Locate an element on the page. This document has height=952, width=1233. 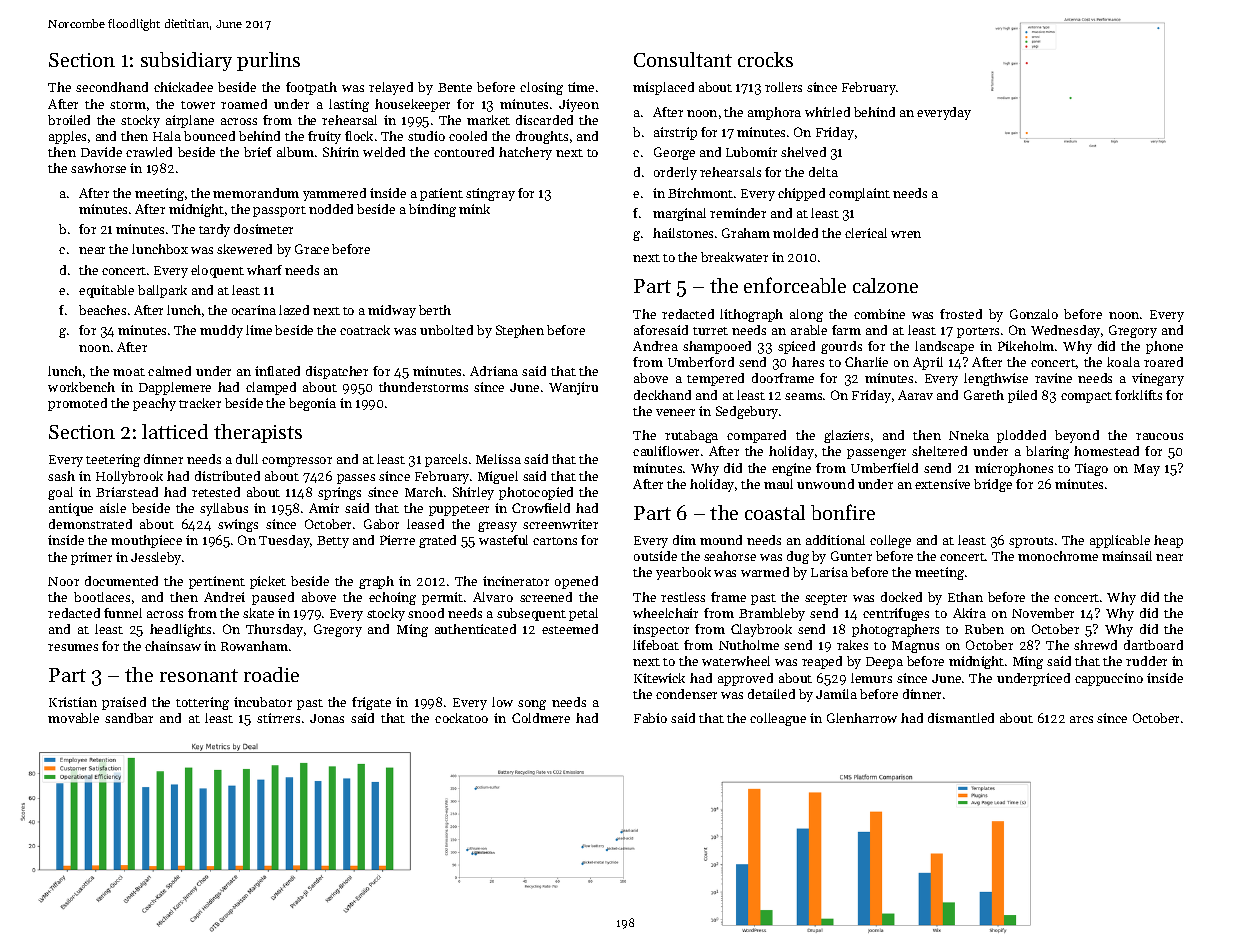
Consultant is located at coordinates (683, 59).
